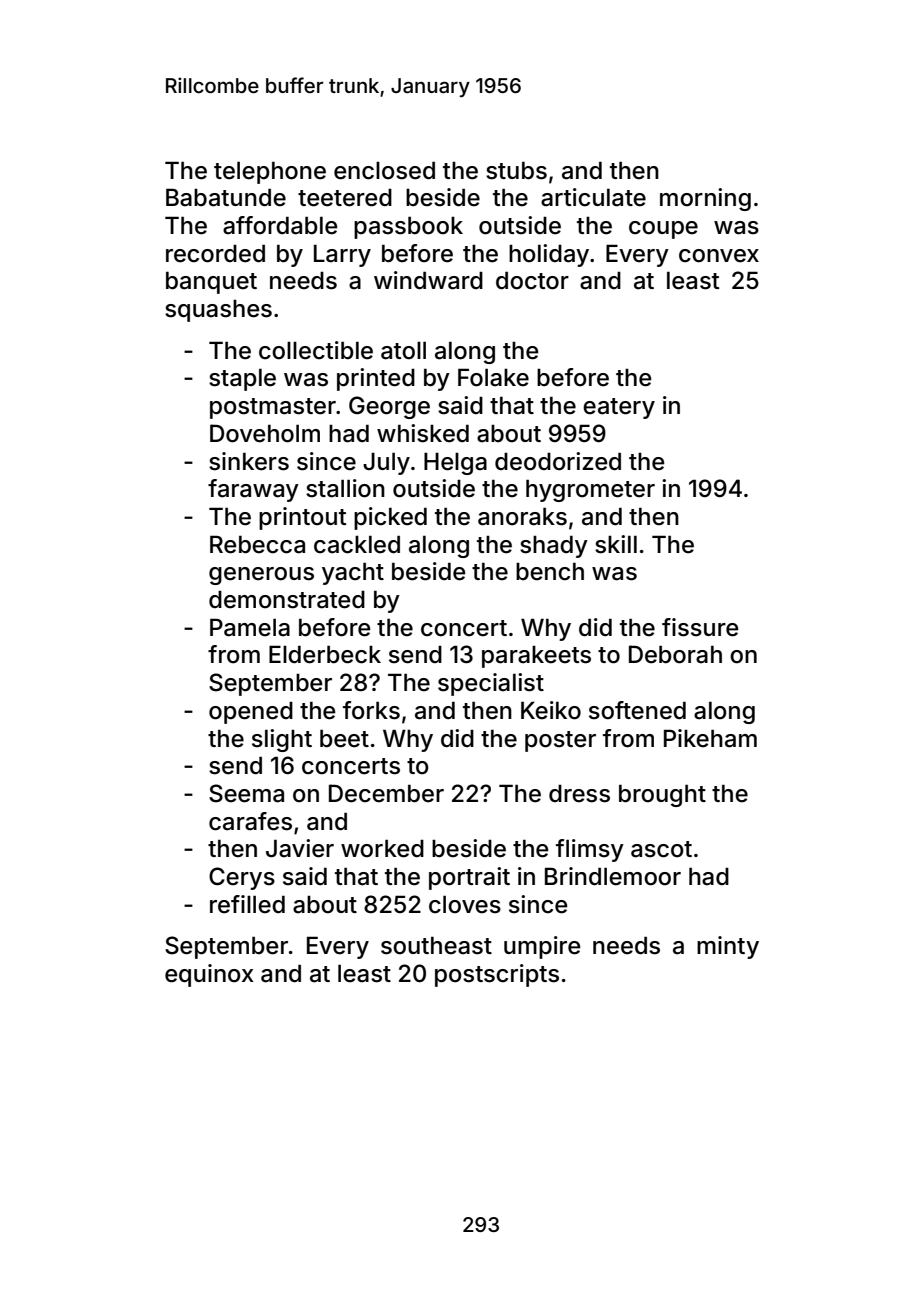 This screenshot has width=924, height=1311. Describe the element at coordinates (550, 572) in the screenshot. I see `bench` at that location.
